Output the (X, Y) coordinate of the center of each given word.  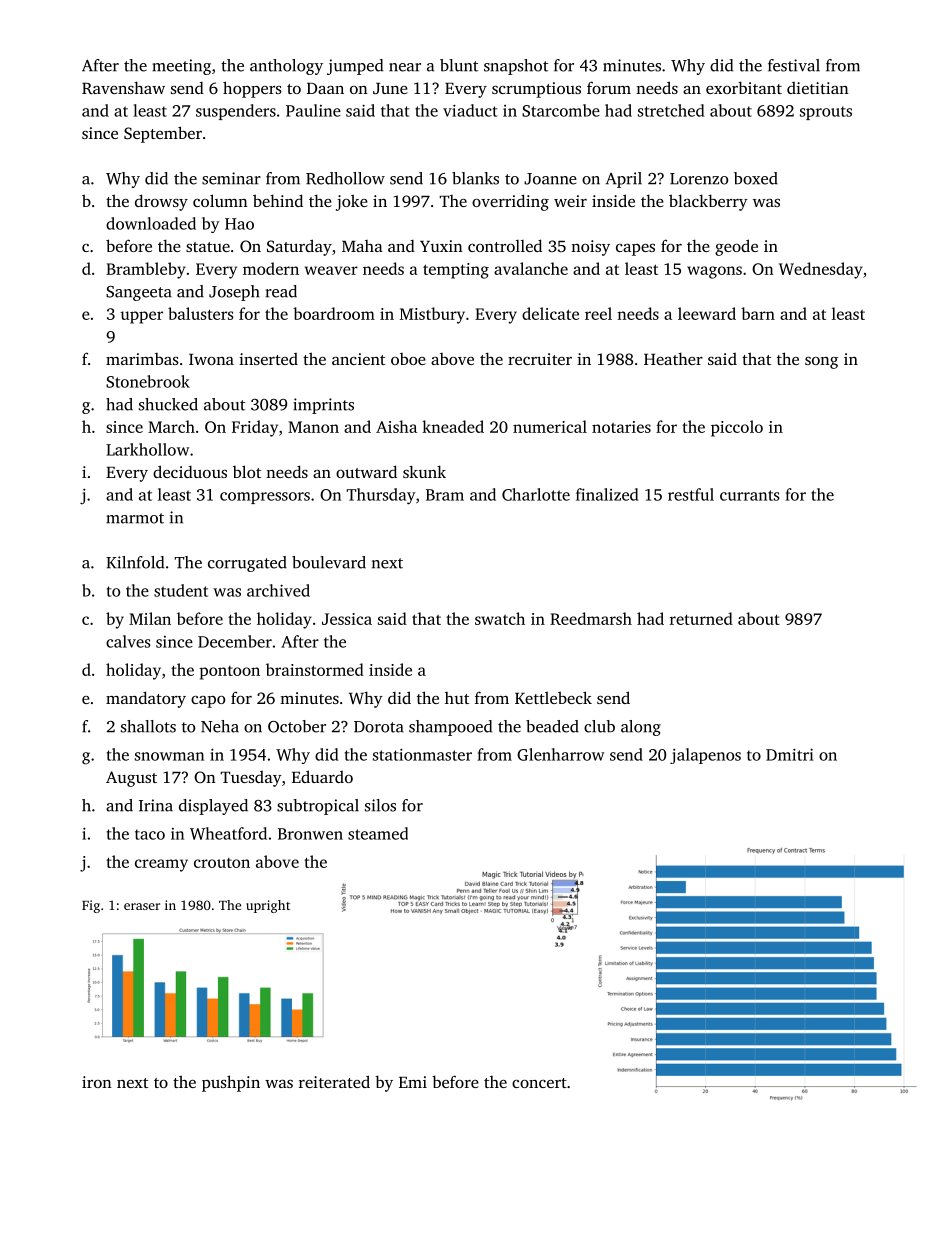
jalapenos (705, 756)
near (405, 67)
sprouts (826, 113)
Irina (156, 805)
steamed (378, 833)
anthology (286, 67)
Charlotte (536, 494)
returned (701, 618)
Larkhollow (147, 449)
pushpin (231, 1083)
